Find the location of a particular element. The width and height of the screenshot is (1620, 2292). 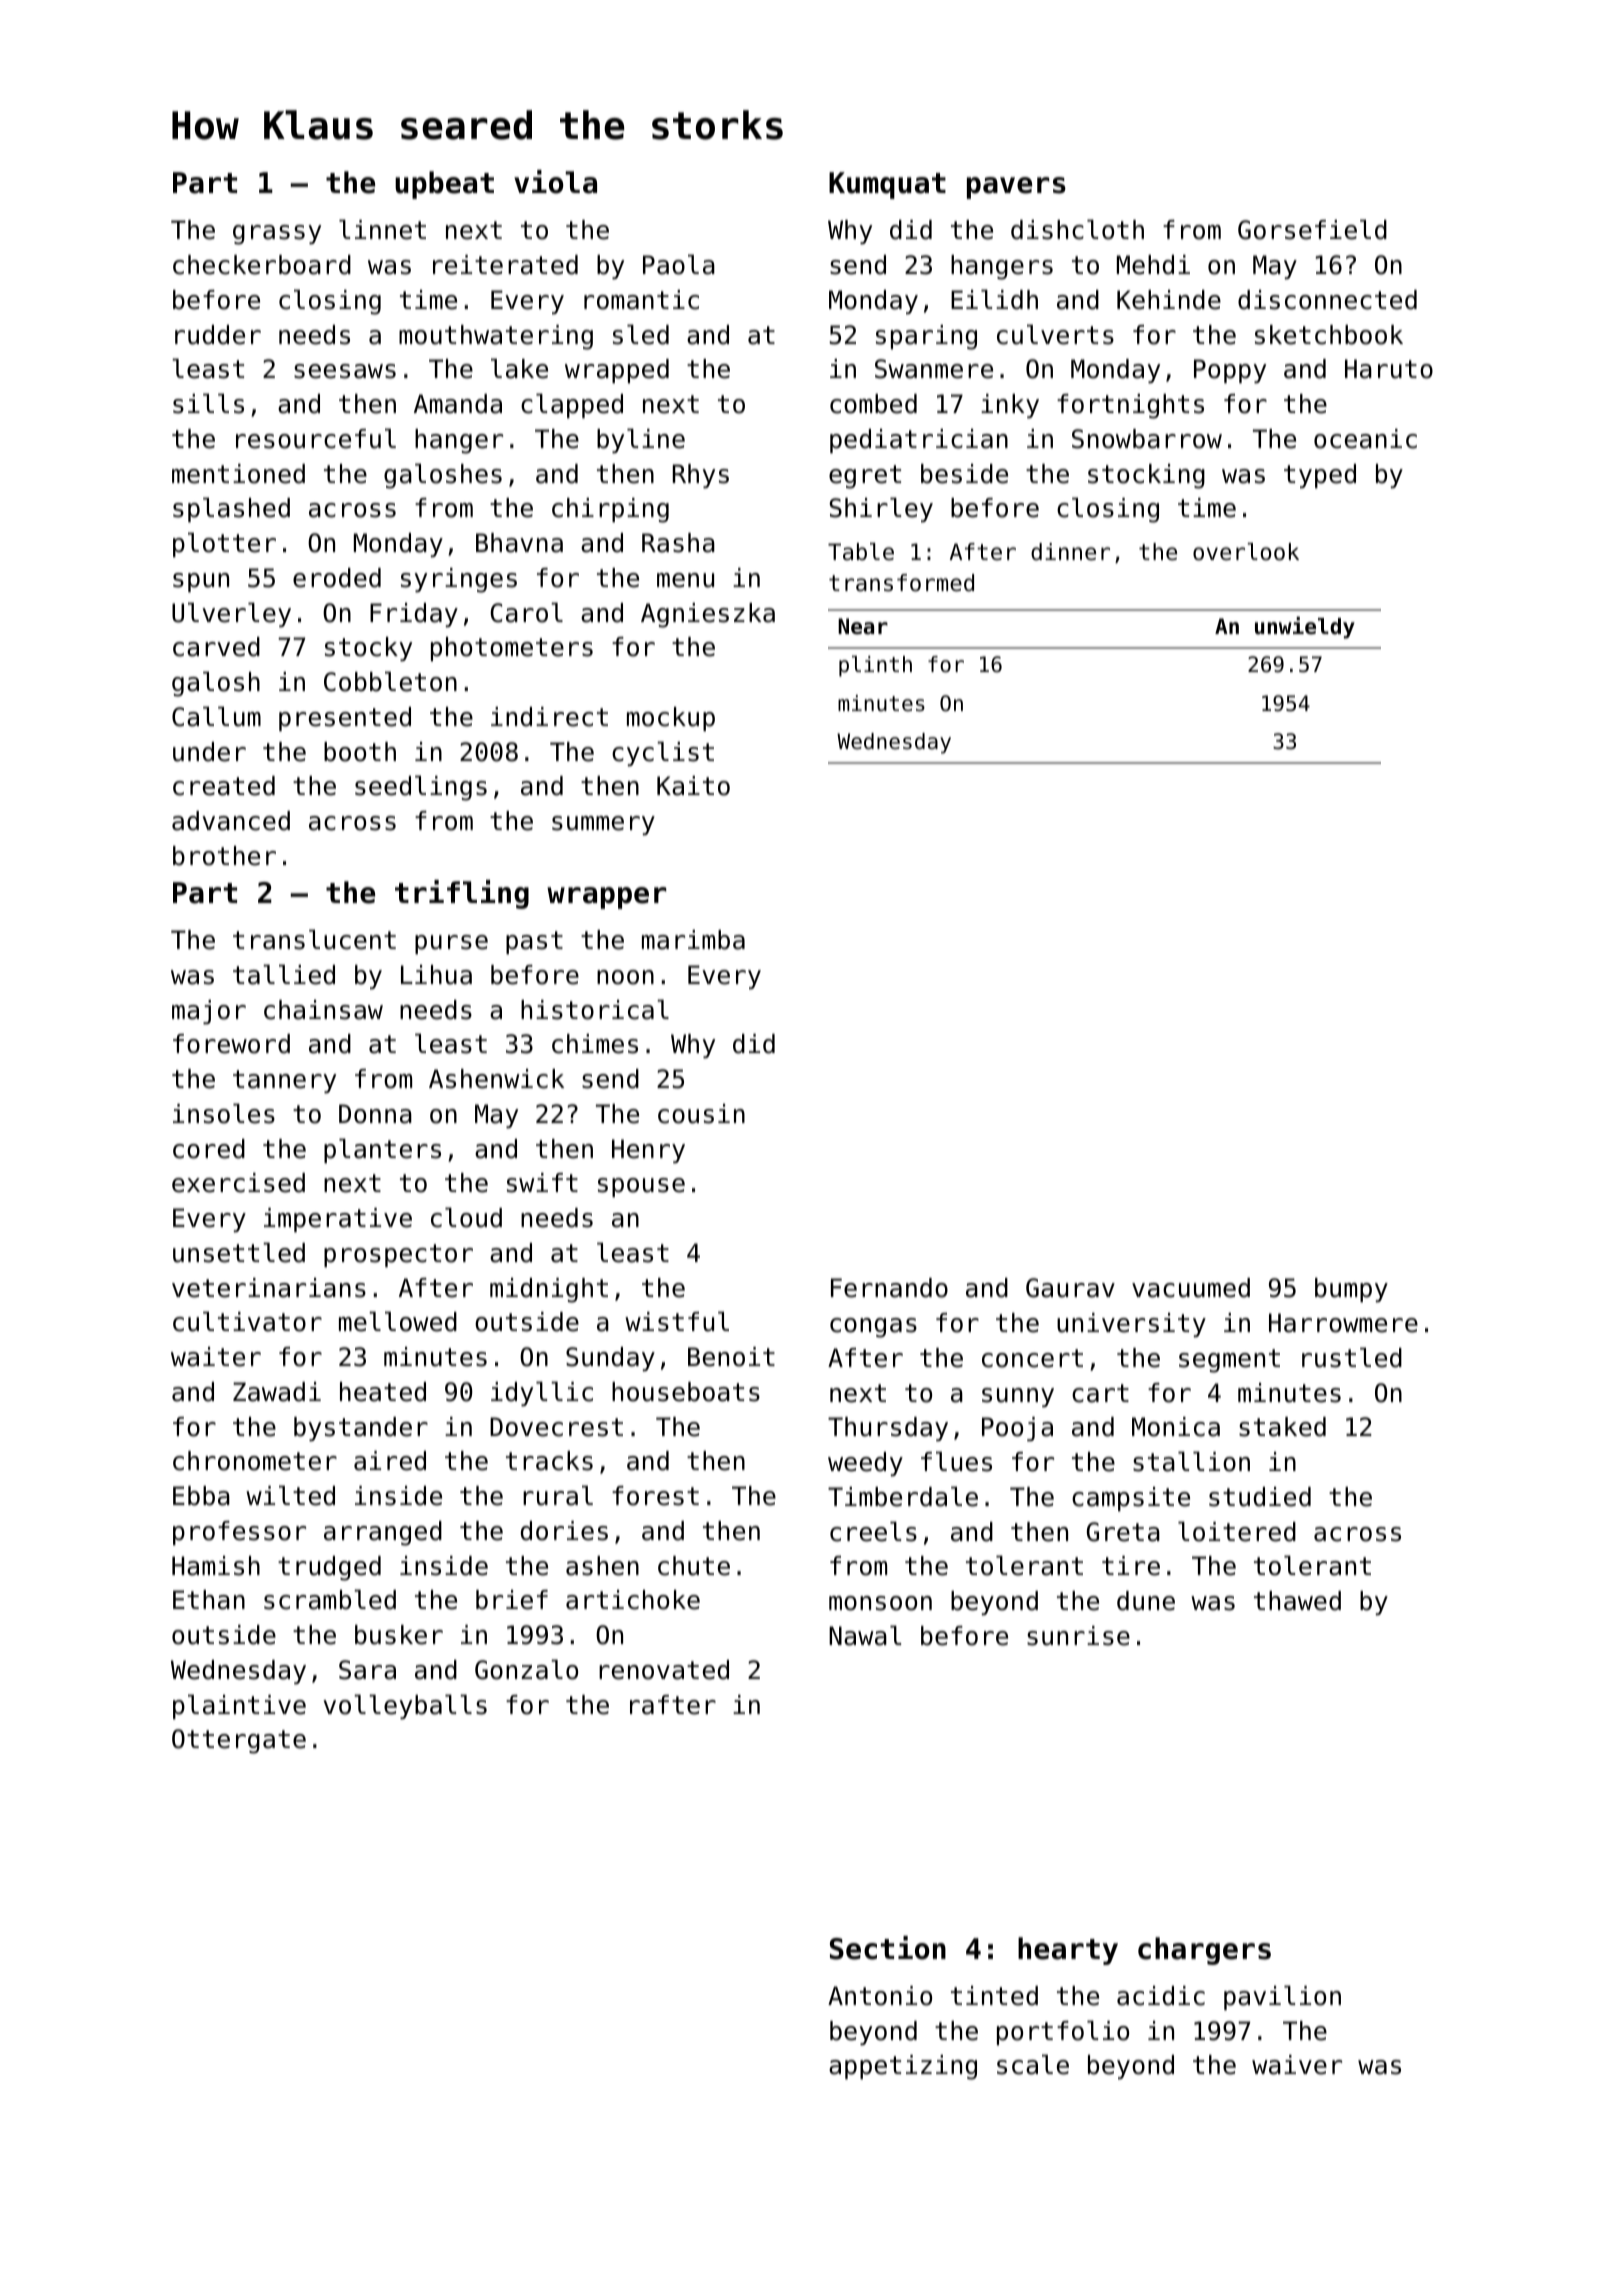

Gorsefield is located at coordinates (1312, 229).
